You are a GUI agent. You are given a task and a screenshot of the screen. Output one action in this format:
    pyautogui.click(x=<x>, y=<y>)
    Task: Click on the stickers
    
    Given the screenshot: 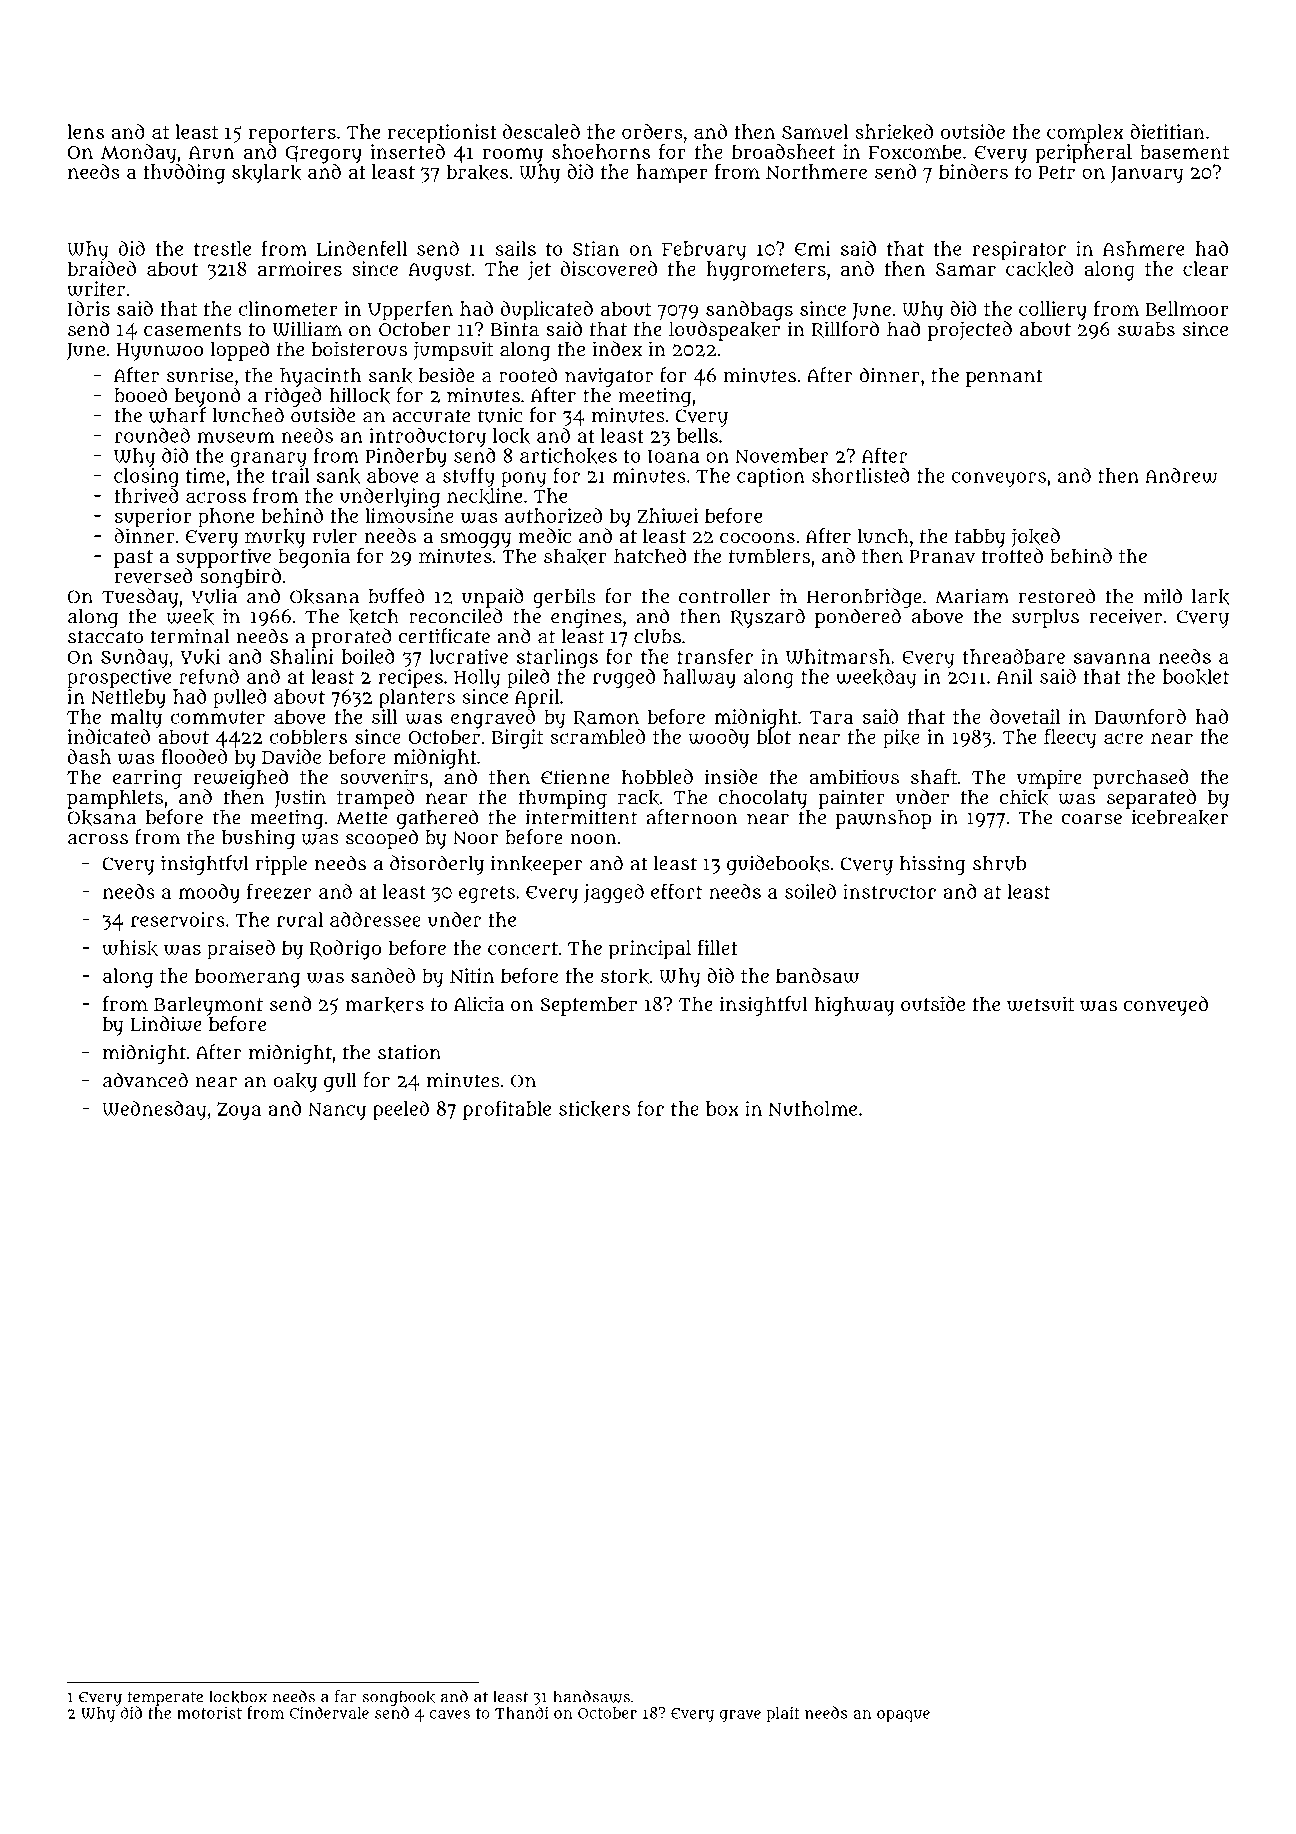 What is the action you would take?
    pyautogui.click(x=594, y=1109)
